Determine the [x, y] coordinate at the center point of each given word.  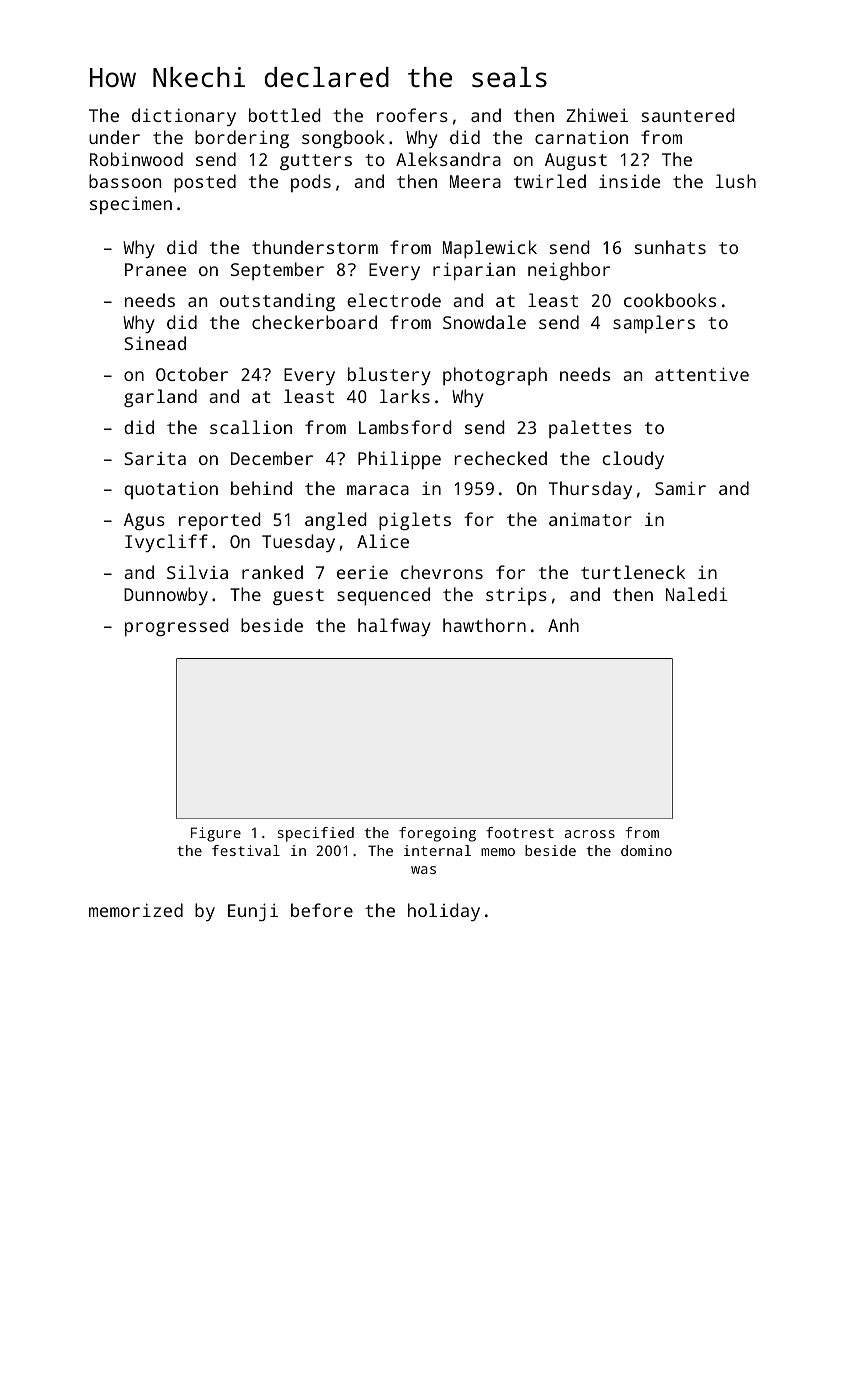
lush [736, 181]
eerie [362, 572]
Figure [216, 834]
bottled [285, 115]
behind [261, 488]
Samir [680, 488]
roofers [412, 115]
